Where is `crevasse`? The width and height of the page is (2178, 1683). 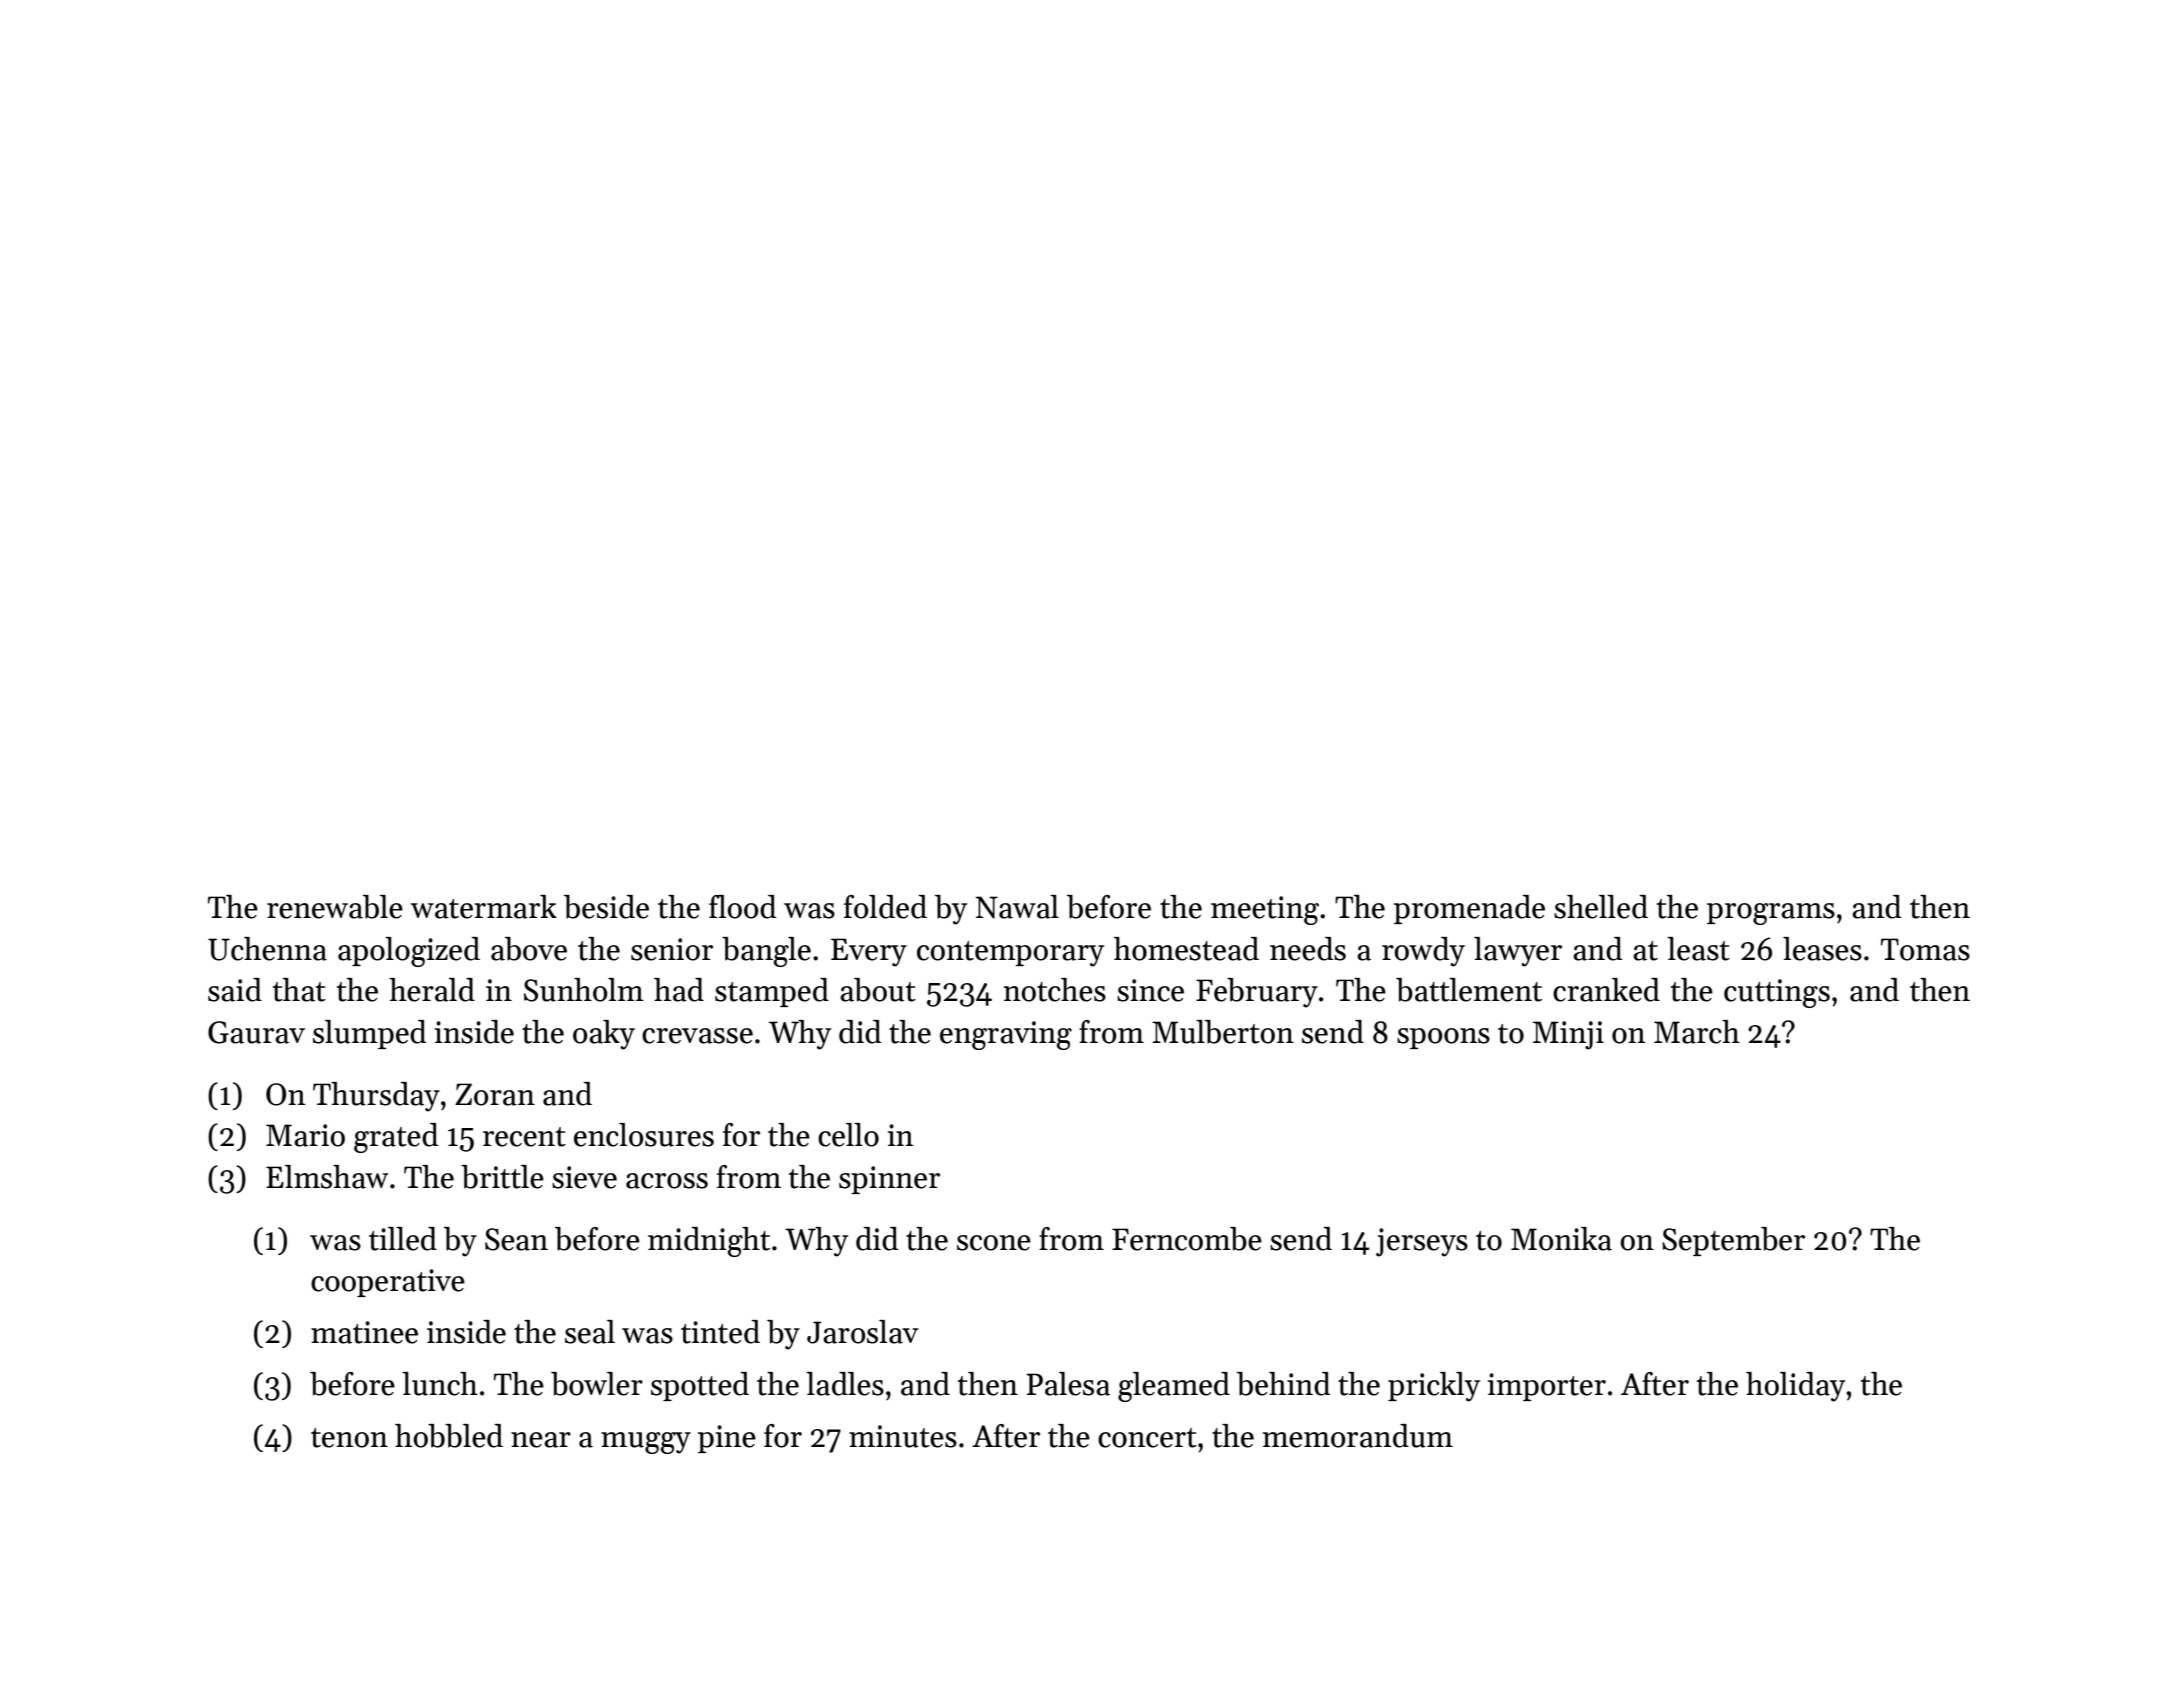 crevasse is located at coordinates (697, 1036).
